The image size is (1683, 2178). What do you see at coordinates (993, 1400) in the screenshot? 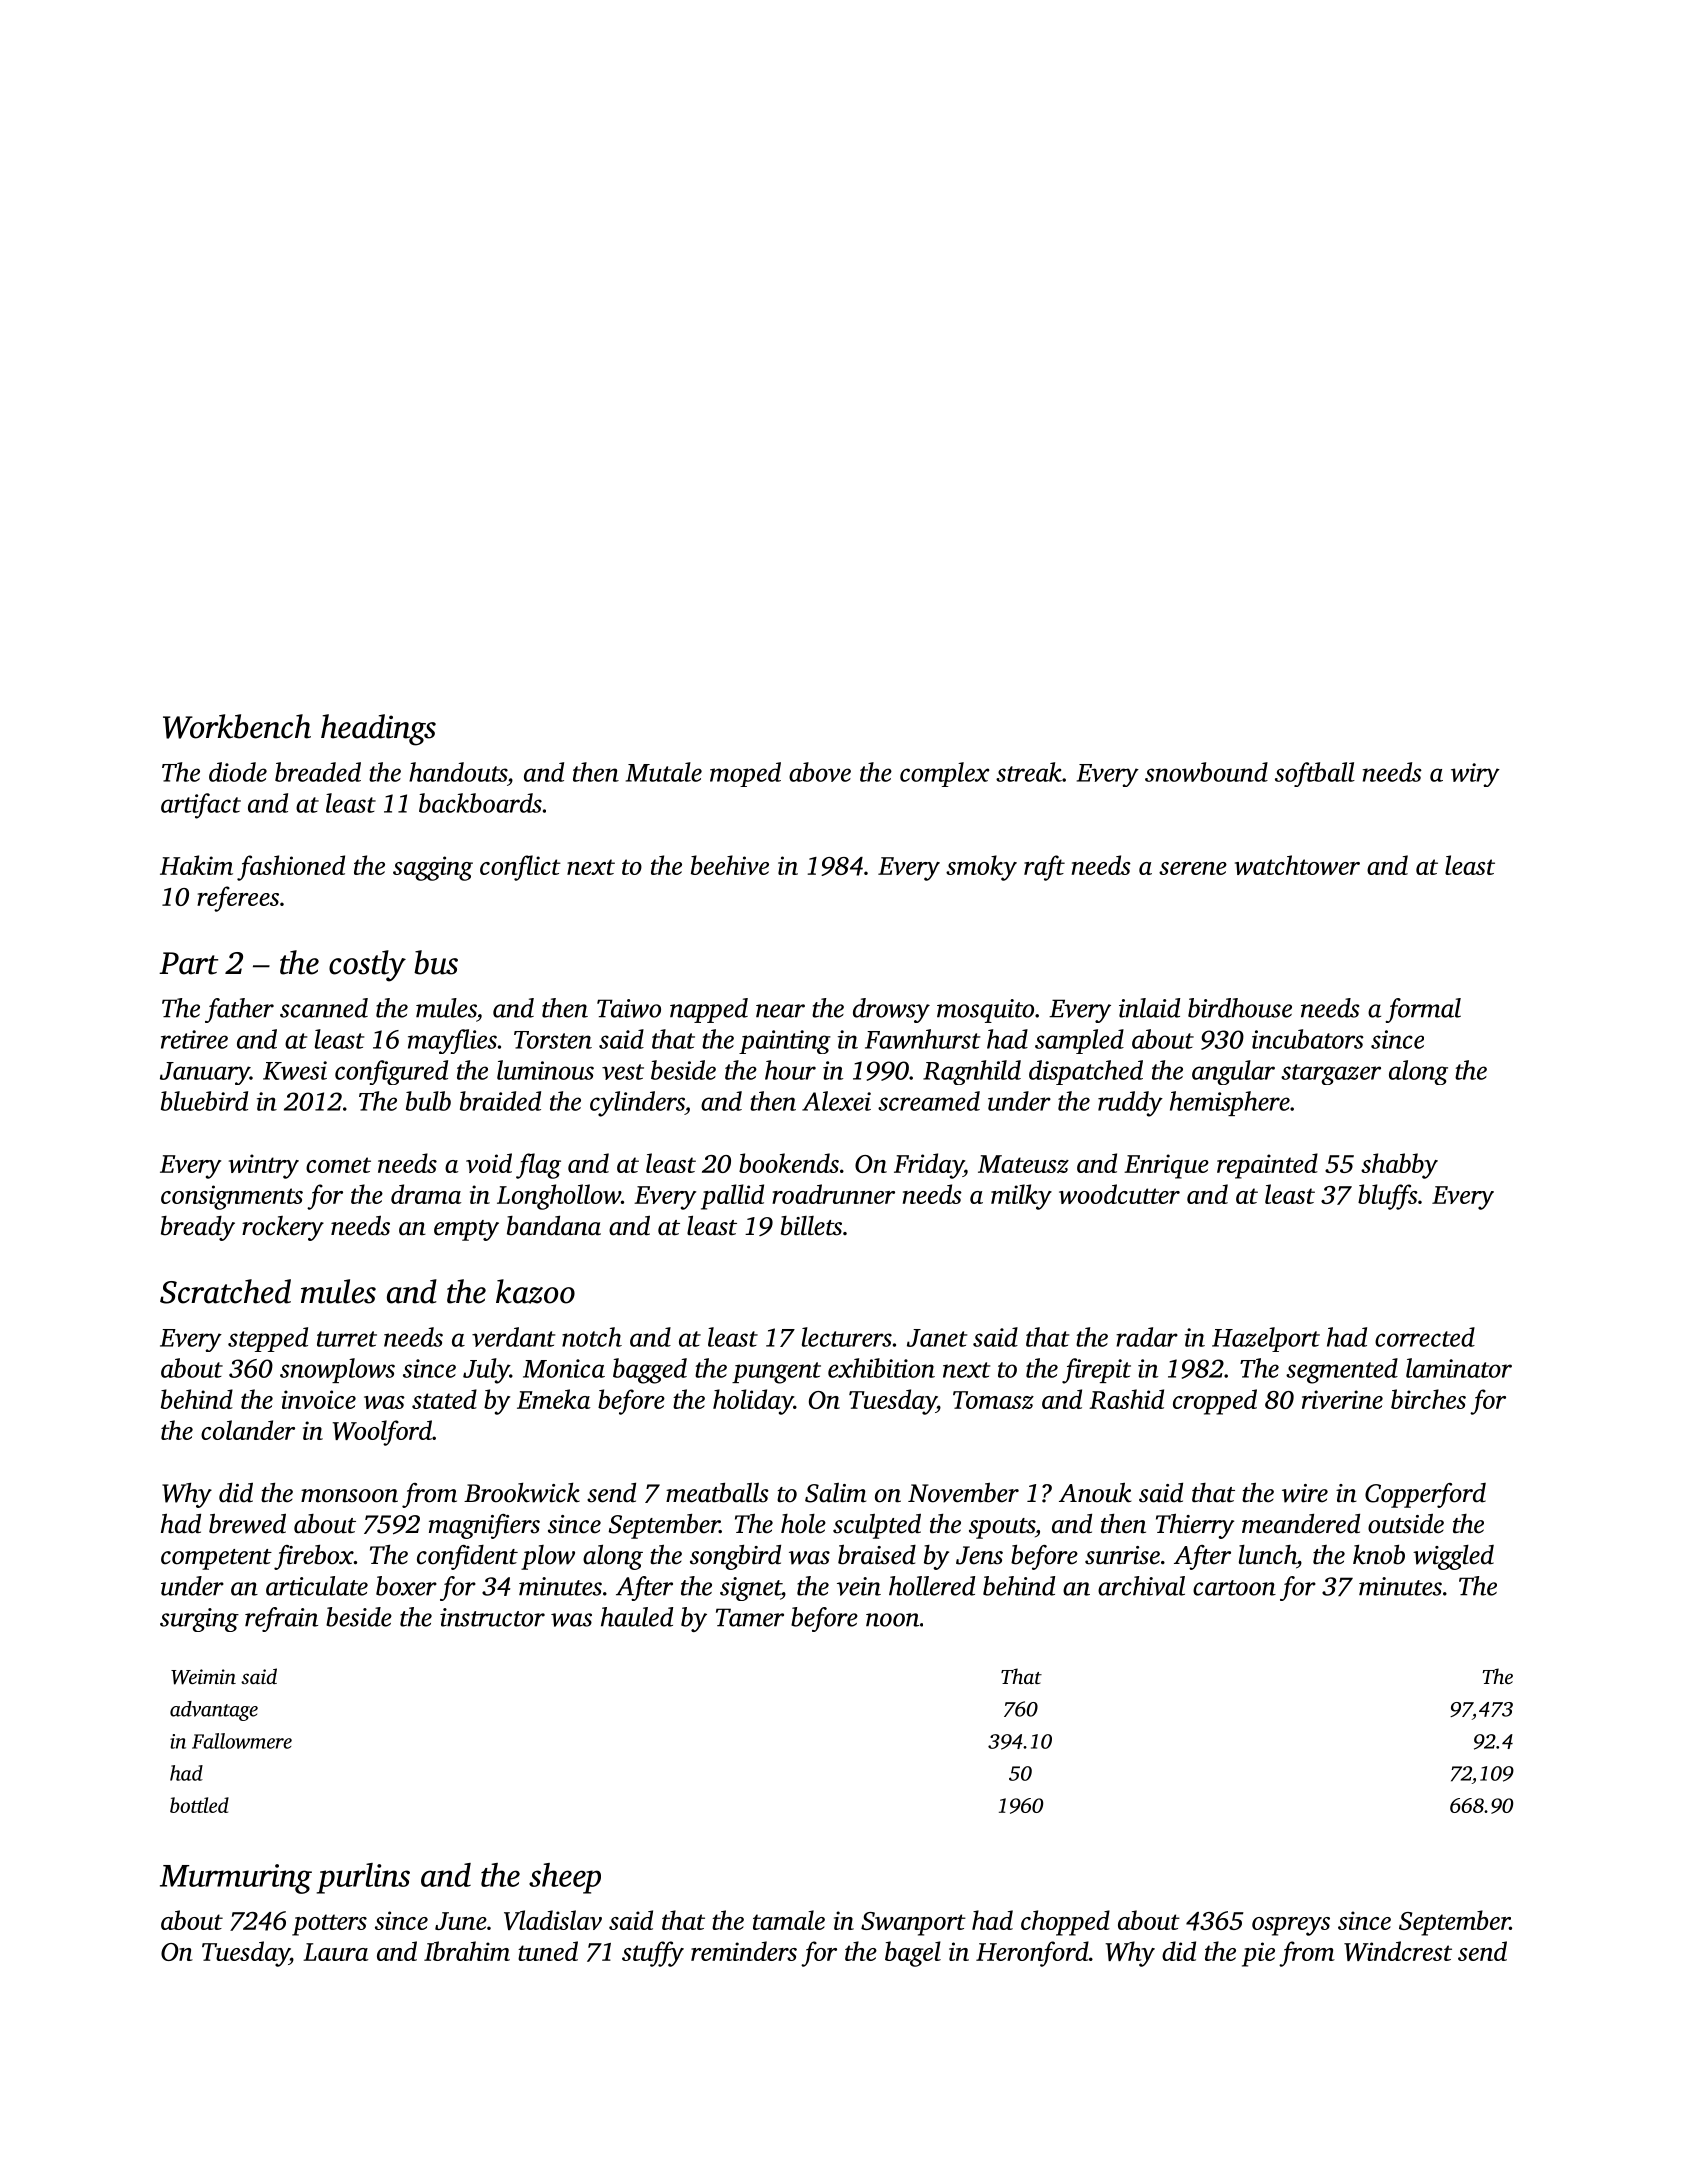
I see `Tomasz` at bounding box center [993, 1400].
